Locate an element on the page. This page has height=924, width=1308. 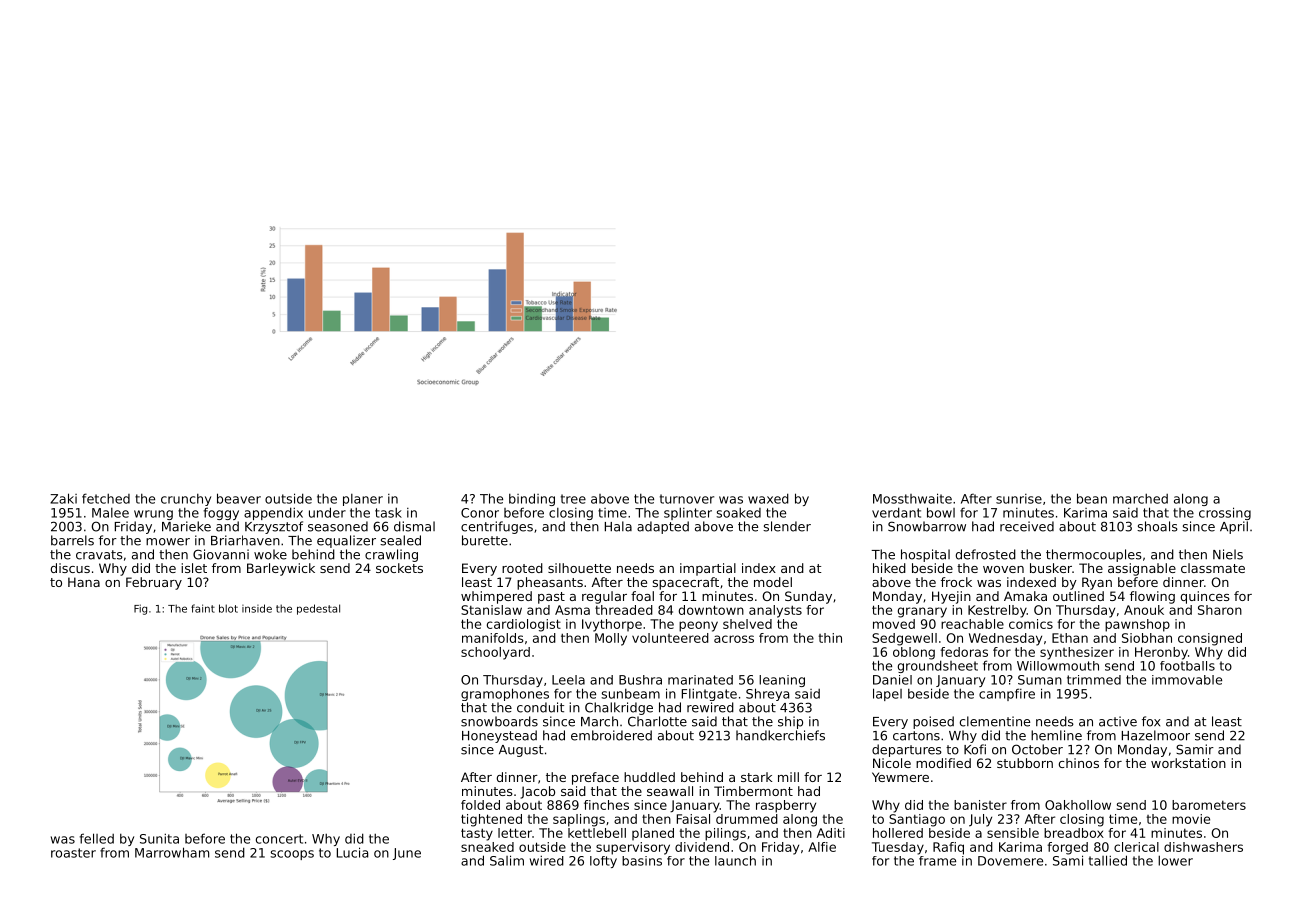
schoolyard is located at coordinates (495, 653).
